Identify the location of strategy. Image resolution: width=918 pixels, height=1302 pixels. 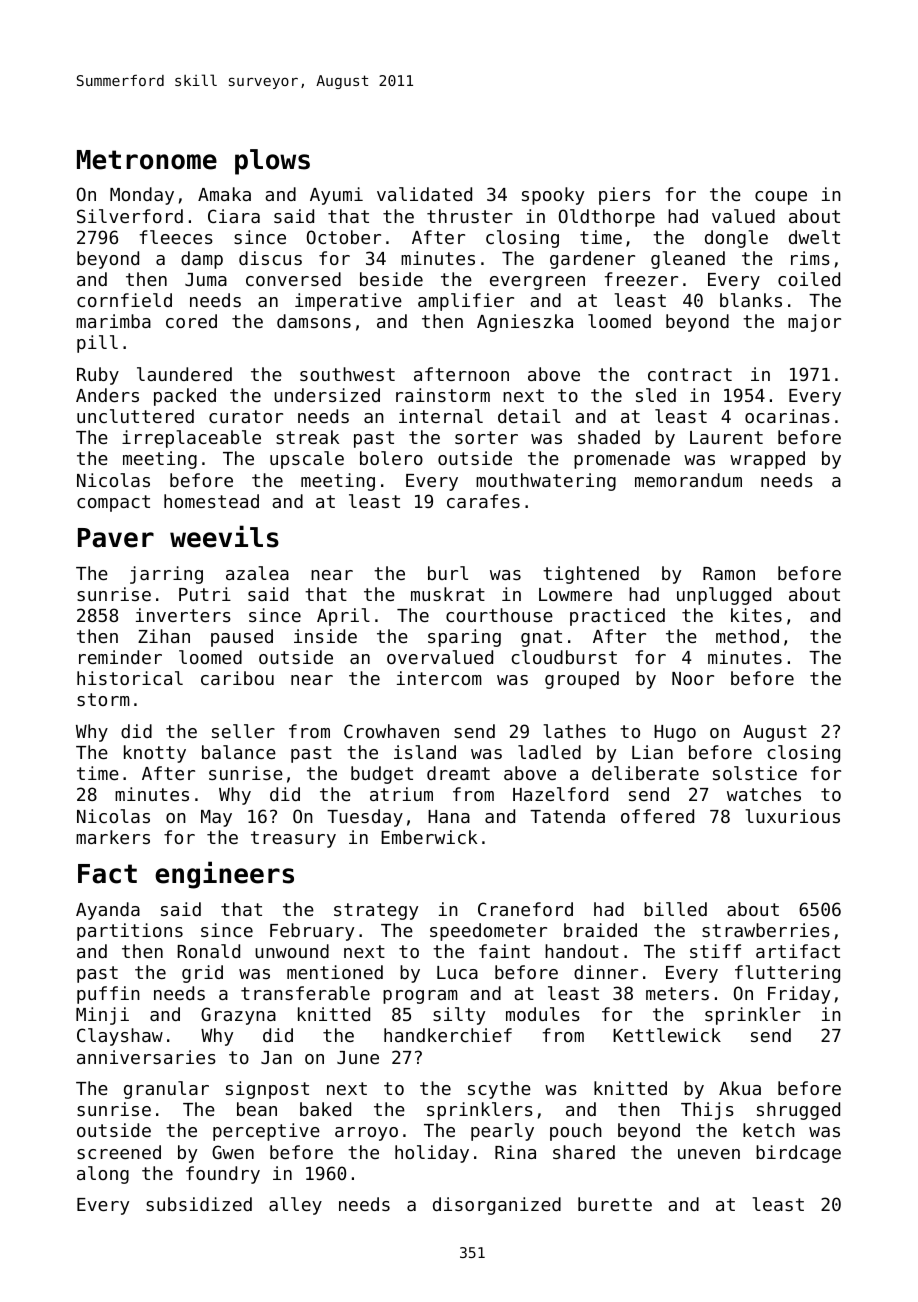
(376, 911).
